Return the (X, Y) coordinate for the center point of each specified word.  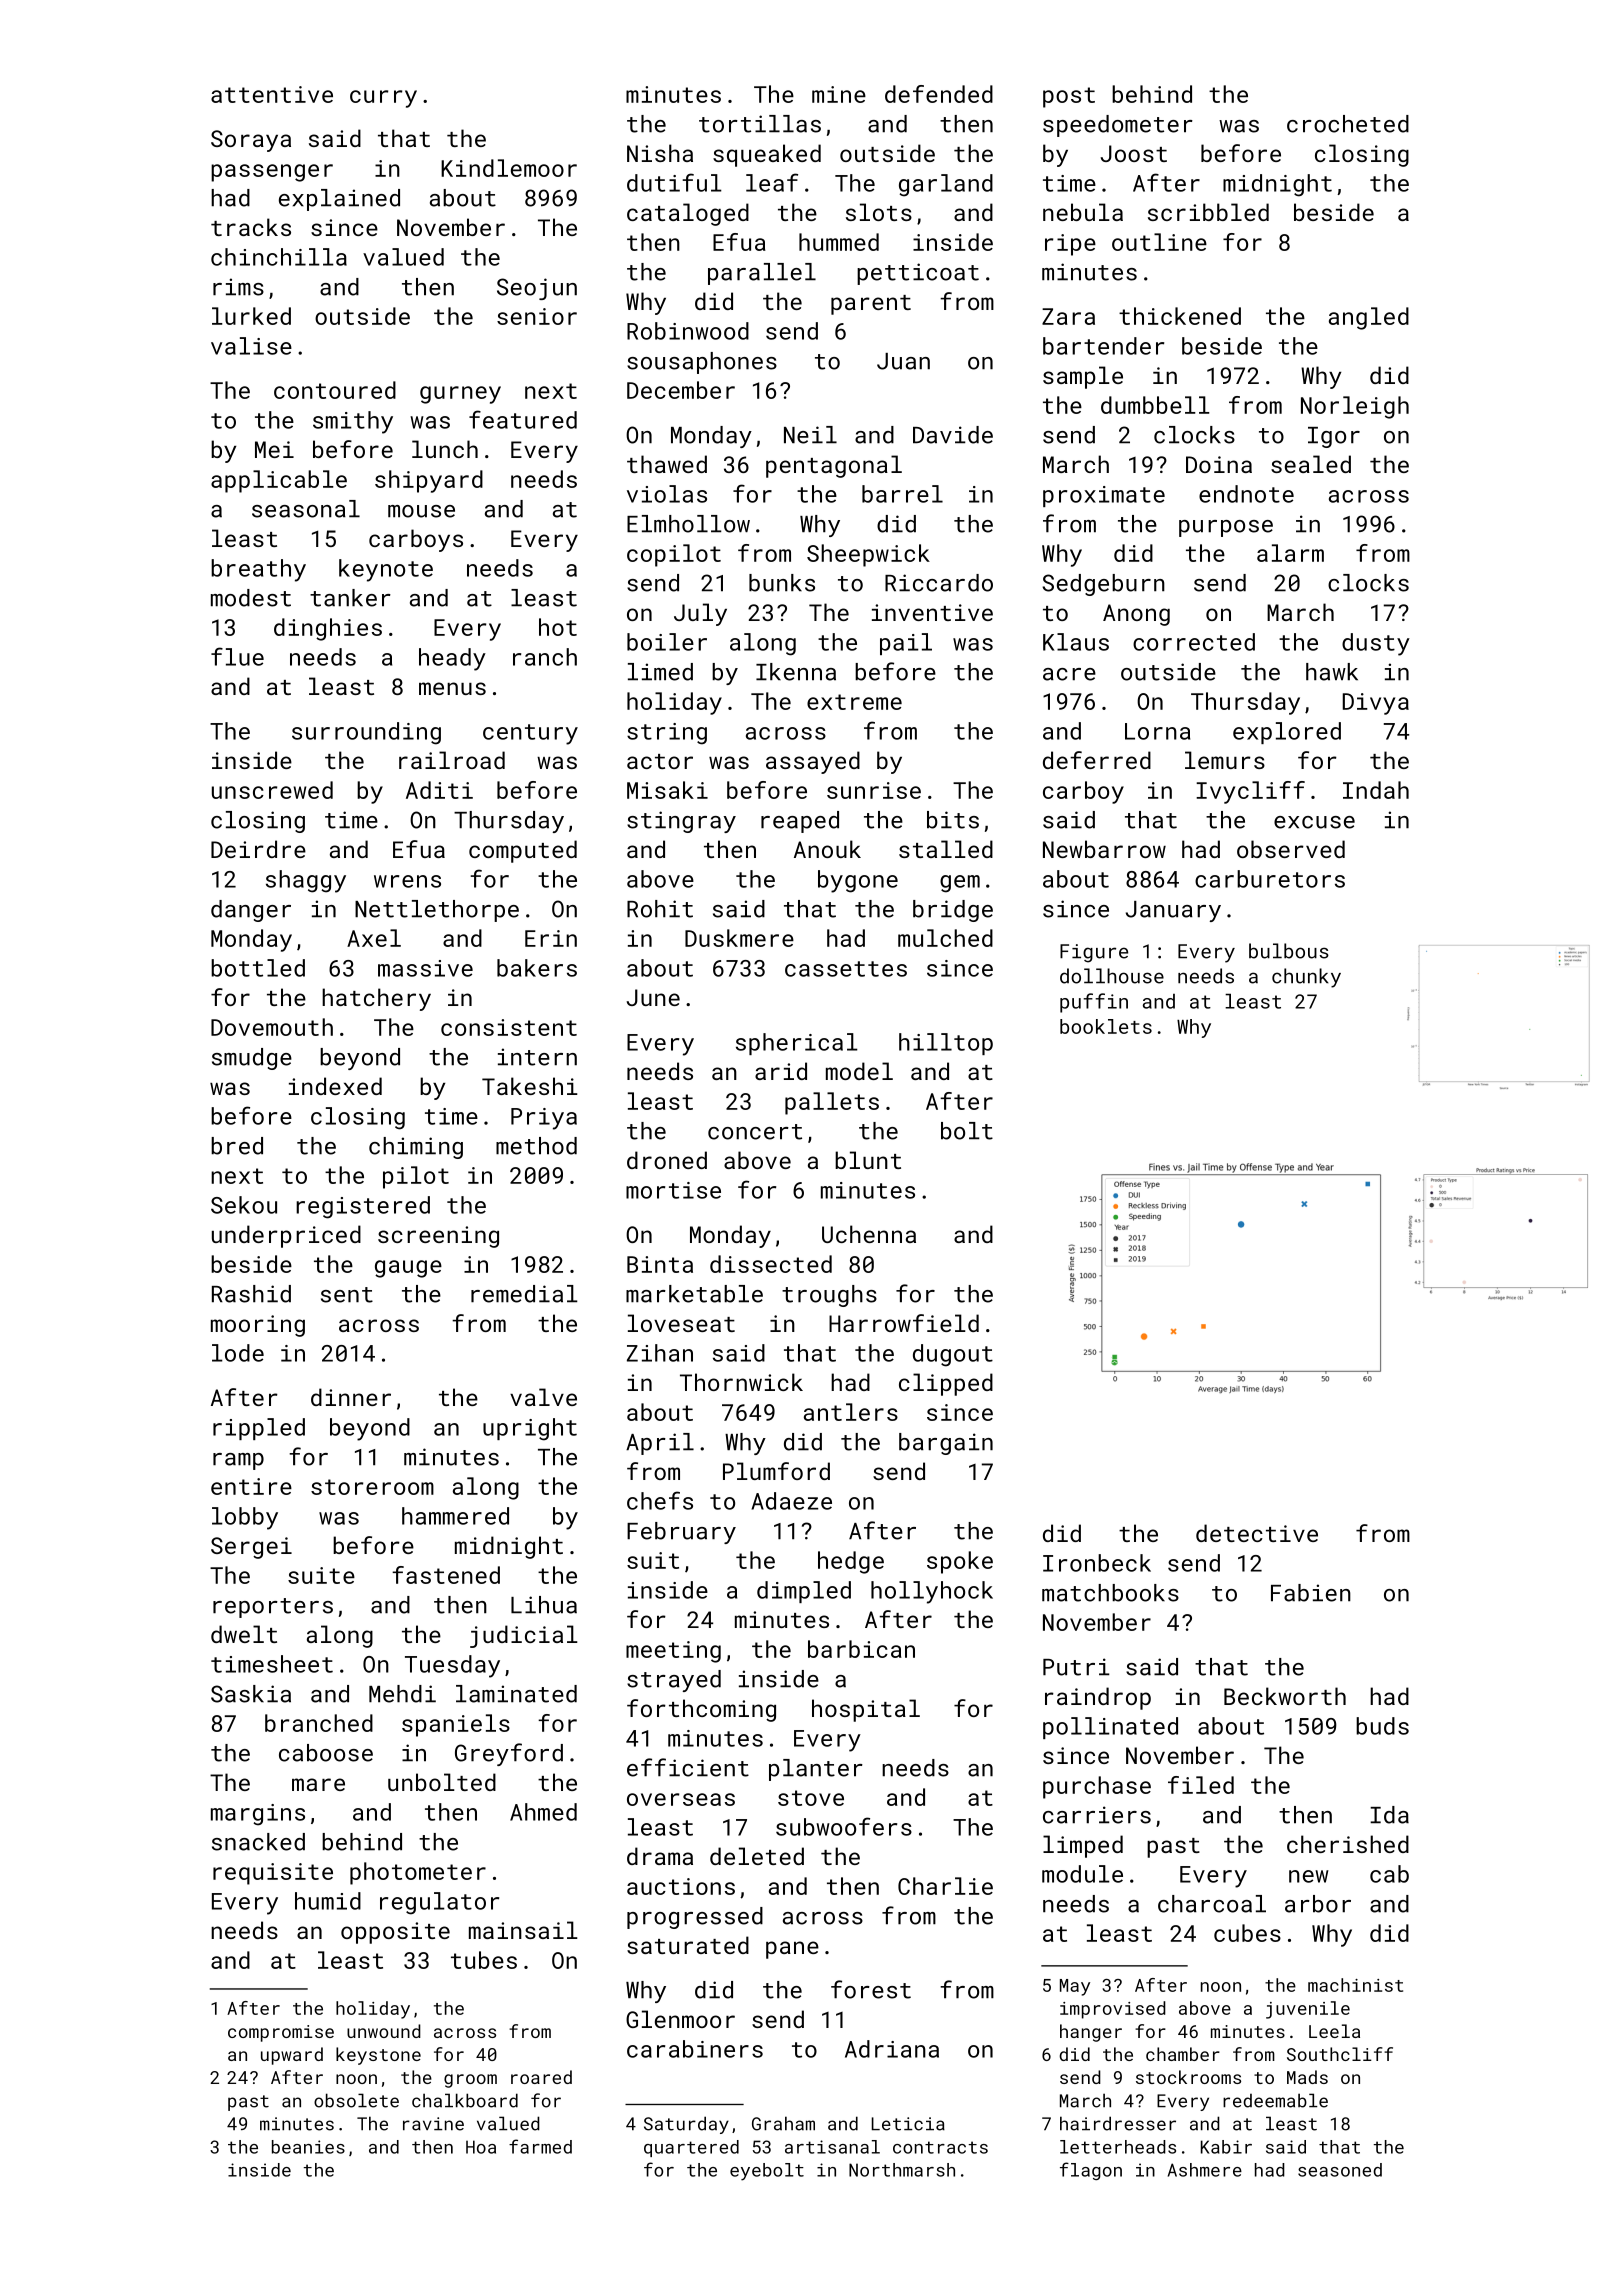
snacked (258, 1842)
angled (1369, 318)
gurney (460, 395)
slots (879, 212)
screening (438, 1237)
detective (1257, 1533)
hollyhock (932, 1592)
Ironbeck (1097, 1563)
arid (781, 1071)
